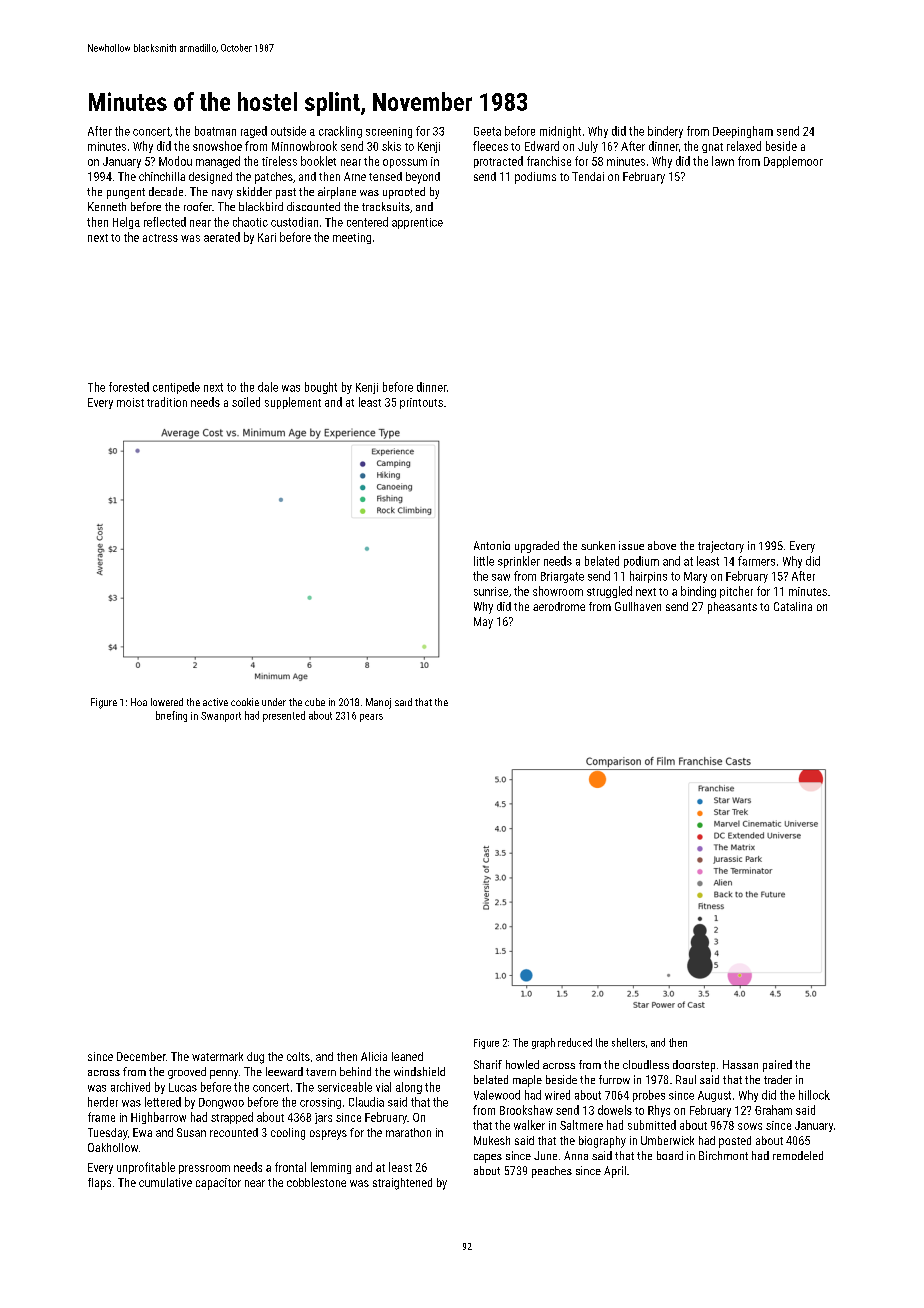 The width and height of the page is (924, 1308). What do you see at coordinates (321, 388) in the page?
I see `bought` at bounding box center [321, 388].
